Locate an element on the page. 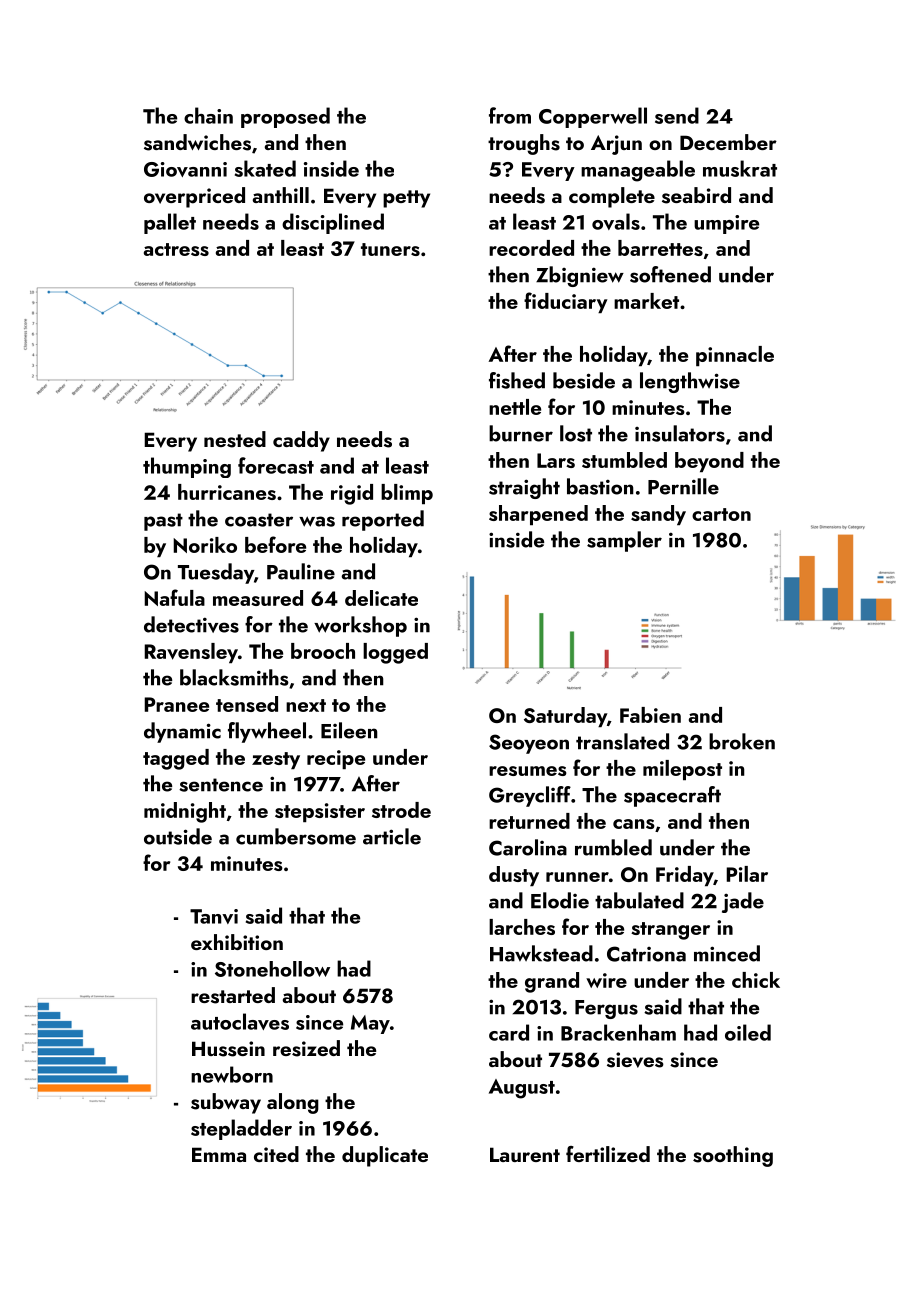  petty is located at coordinates (406, 199).
